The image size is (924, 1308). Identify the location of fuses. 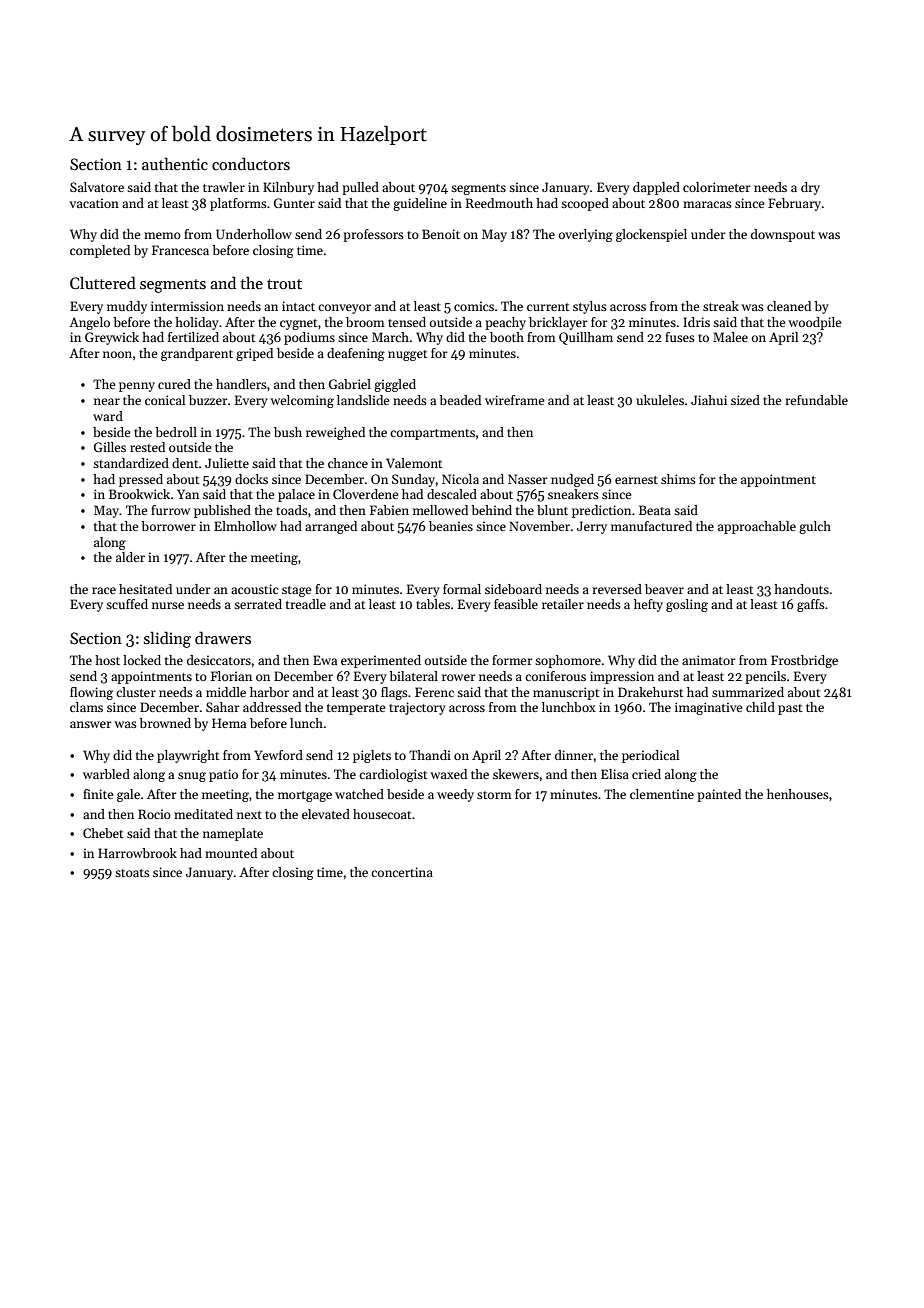
(680, 337).
